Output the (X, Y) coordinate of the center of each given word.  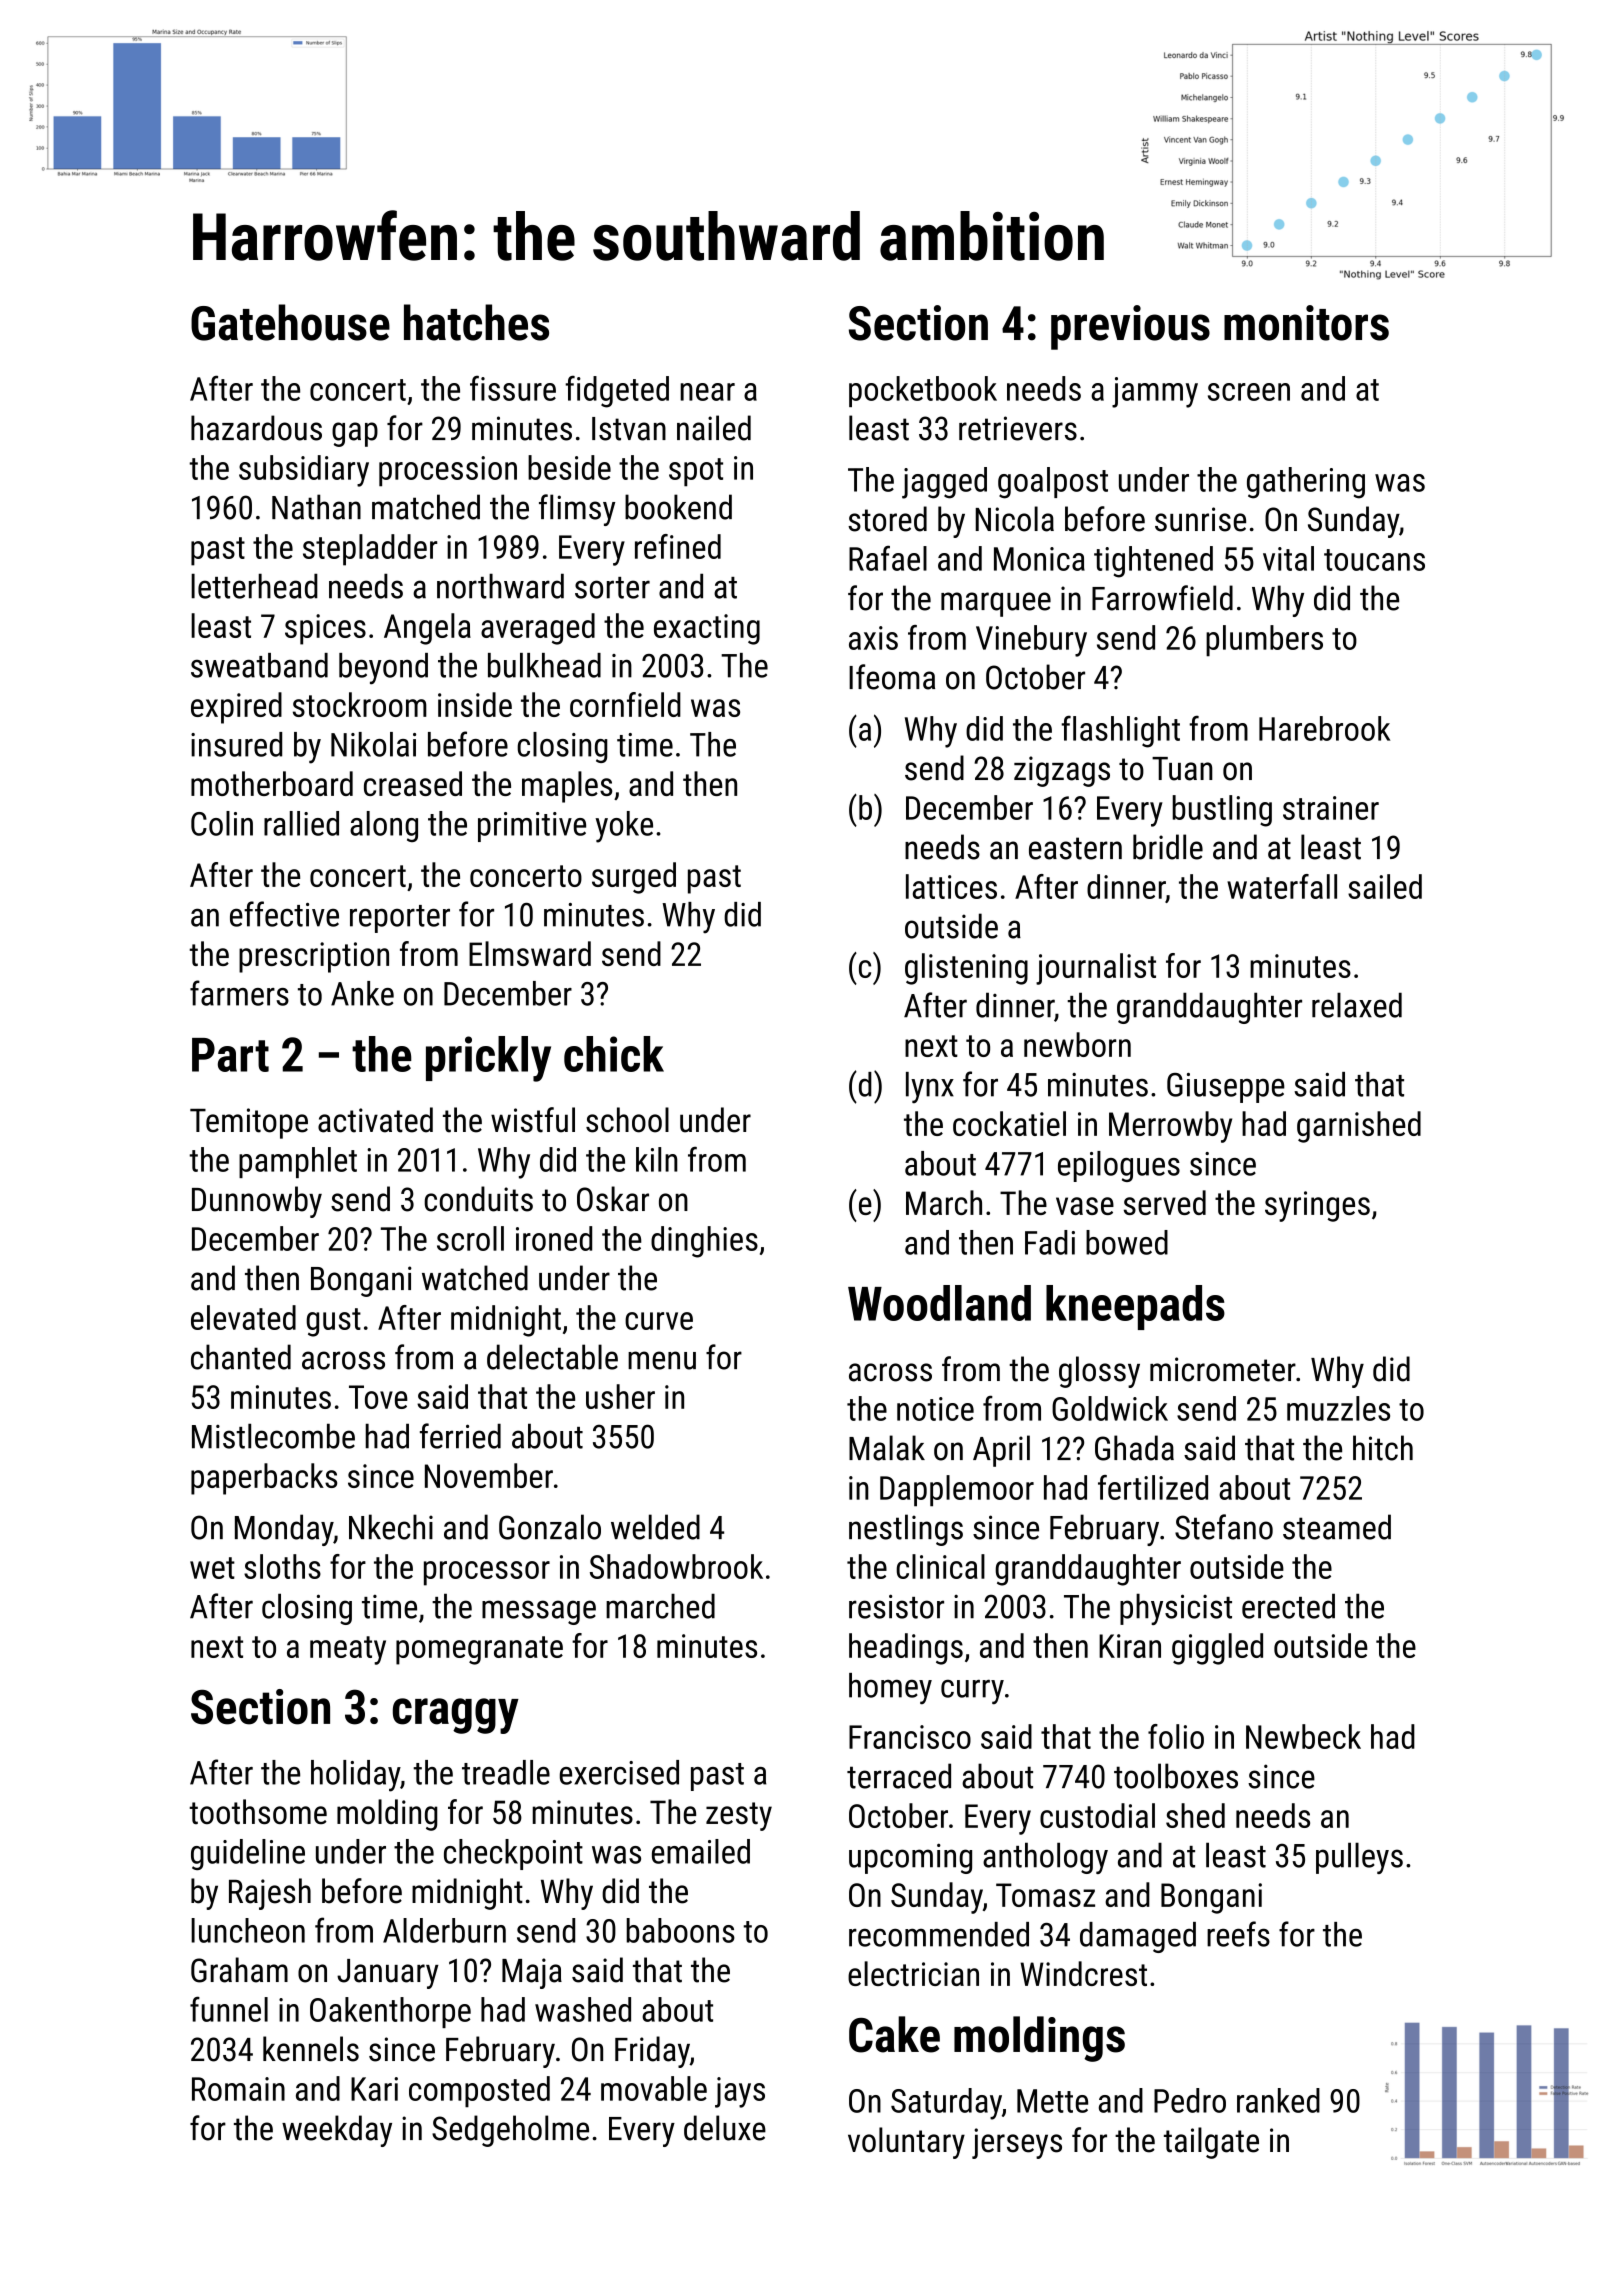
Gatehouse (290, 322)
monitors (1306, 323)
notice (935, 1409)
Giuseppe (1226, 1088)
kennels (311, 2049)
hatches (476, 322)
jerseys (1017, 2143)
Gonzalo (550, 1527)
